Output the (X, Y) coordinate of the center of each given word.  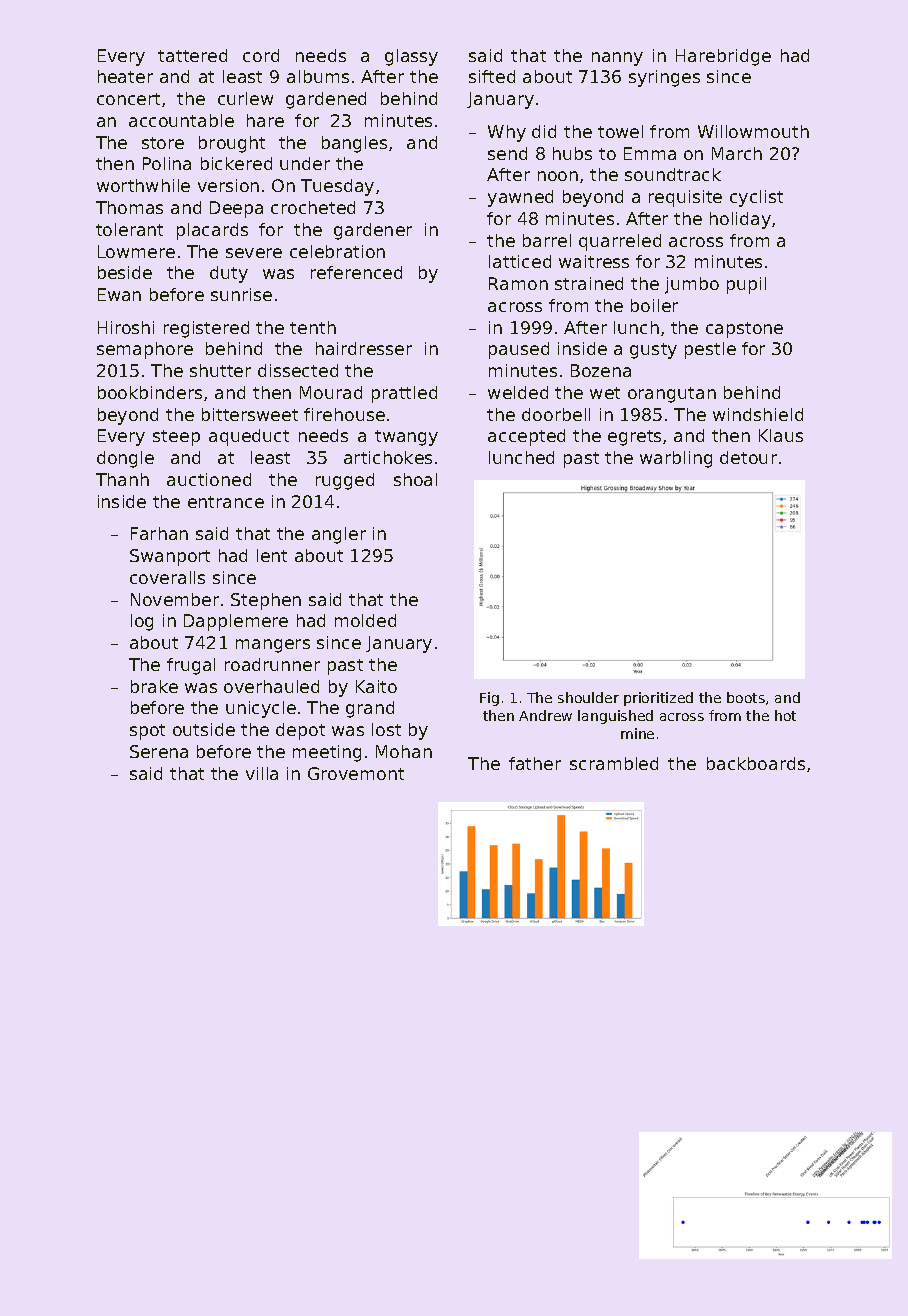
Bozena (601, 370)
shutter (220, 370)
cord (261, 55)
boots (746, 697)
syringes (664, 78)
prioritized (658, 699)
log (142, 622)
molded (365, 620)
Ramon (518, 283)
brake (154, 686)
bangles (354, 144)
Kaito (376, 686)
